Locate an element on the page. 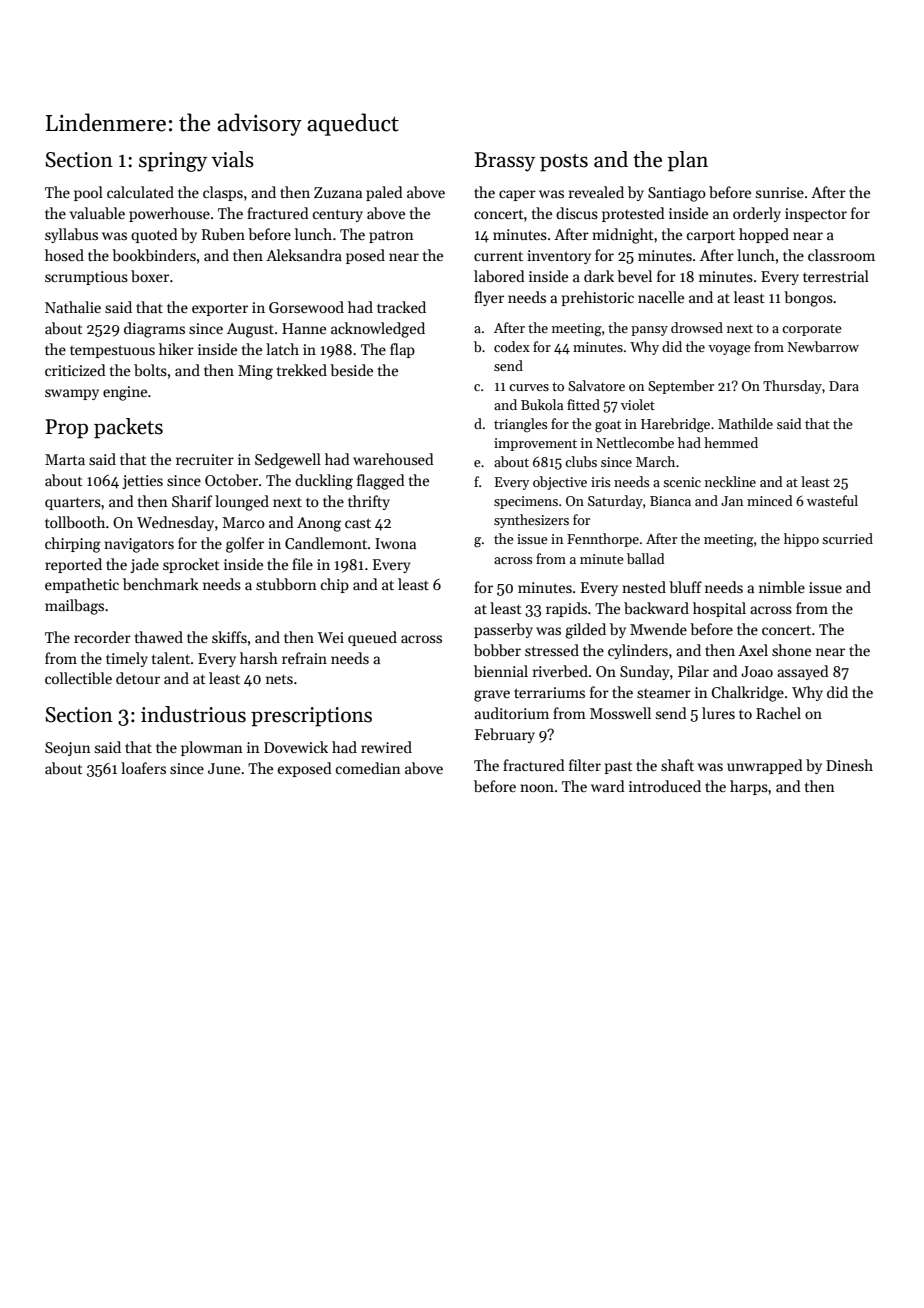 This image has height=1308, width=924. vials is located at coordinates (232, 159).
